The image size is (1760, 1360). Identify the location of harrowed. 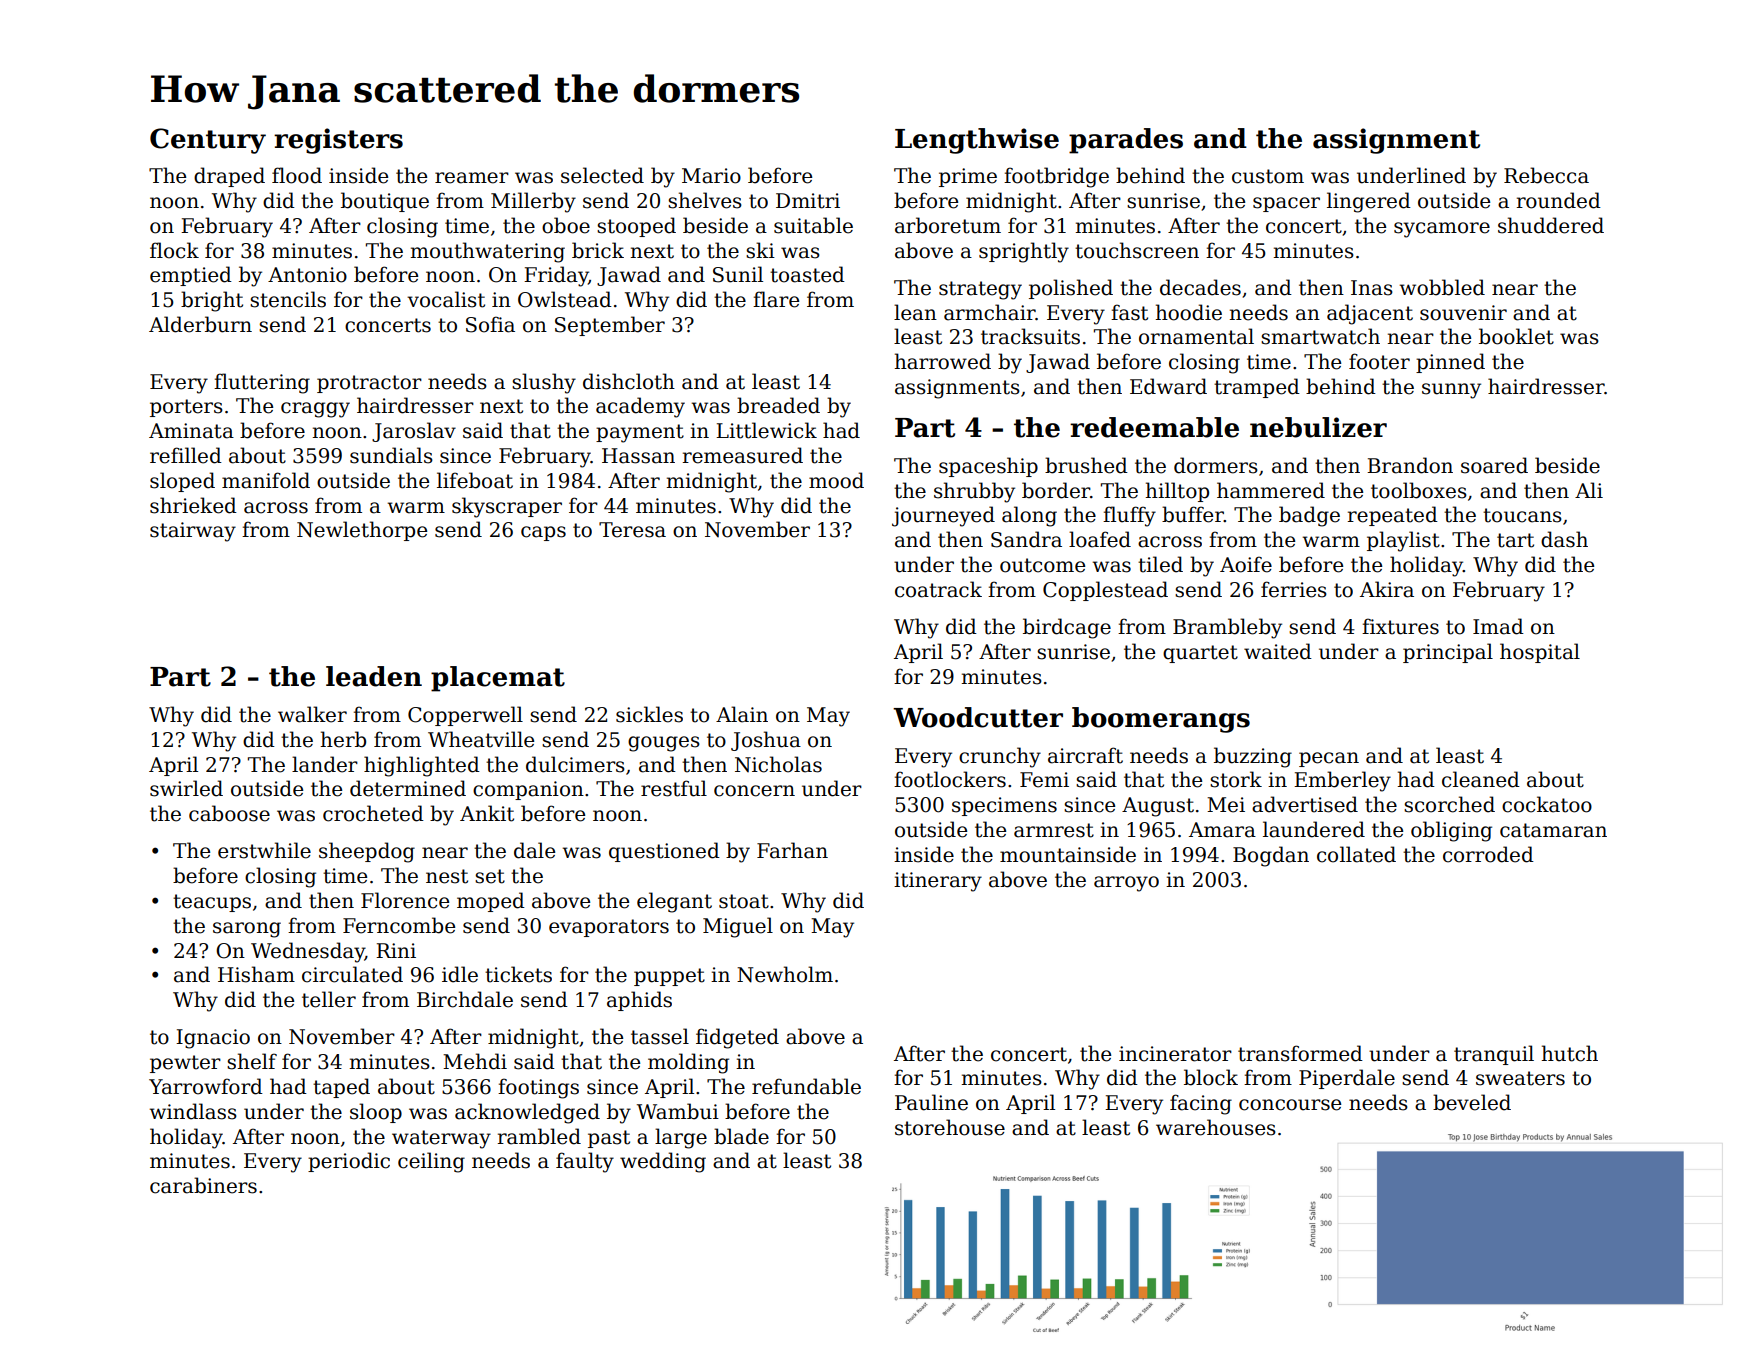
(943, 361).
